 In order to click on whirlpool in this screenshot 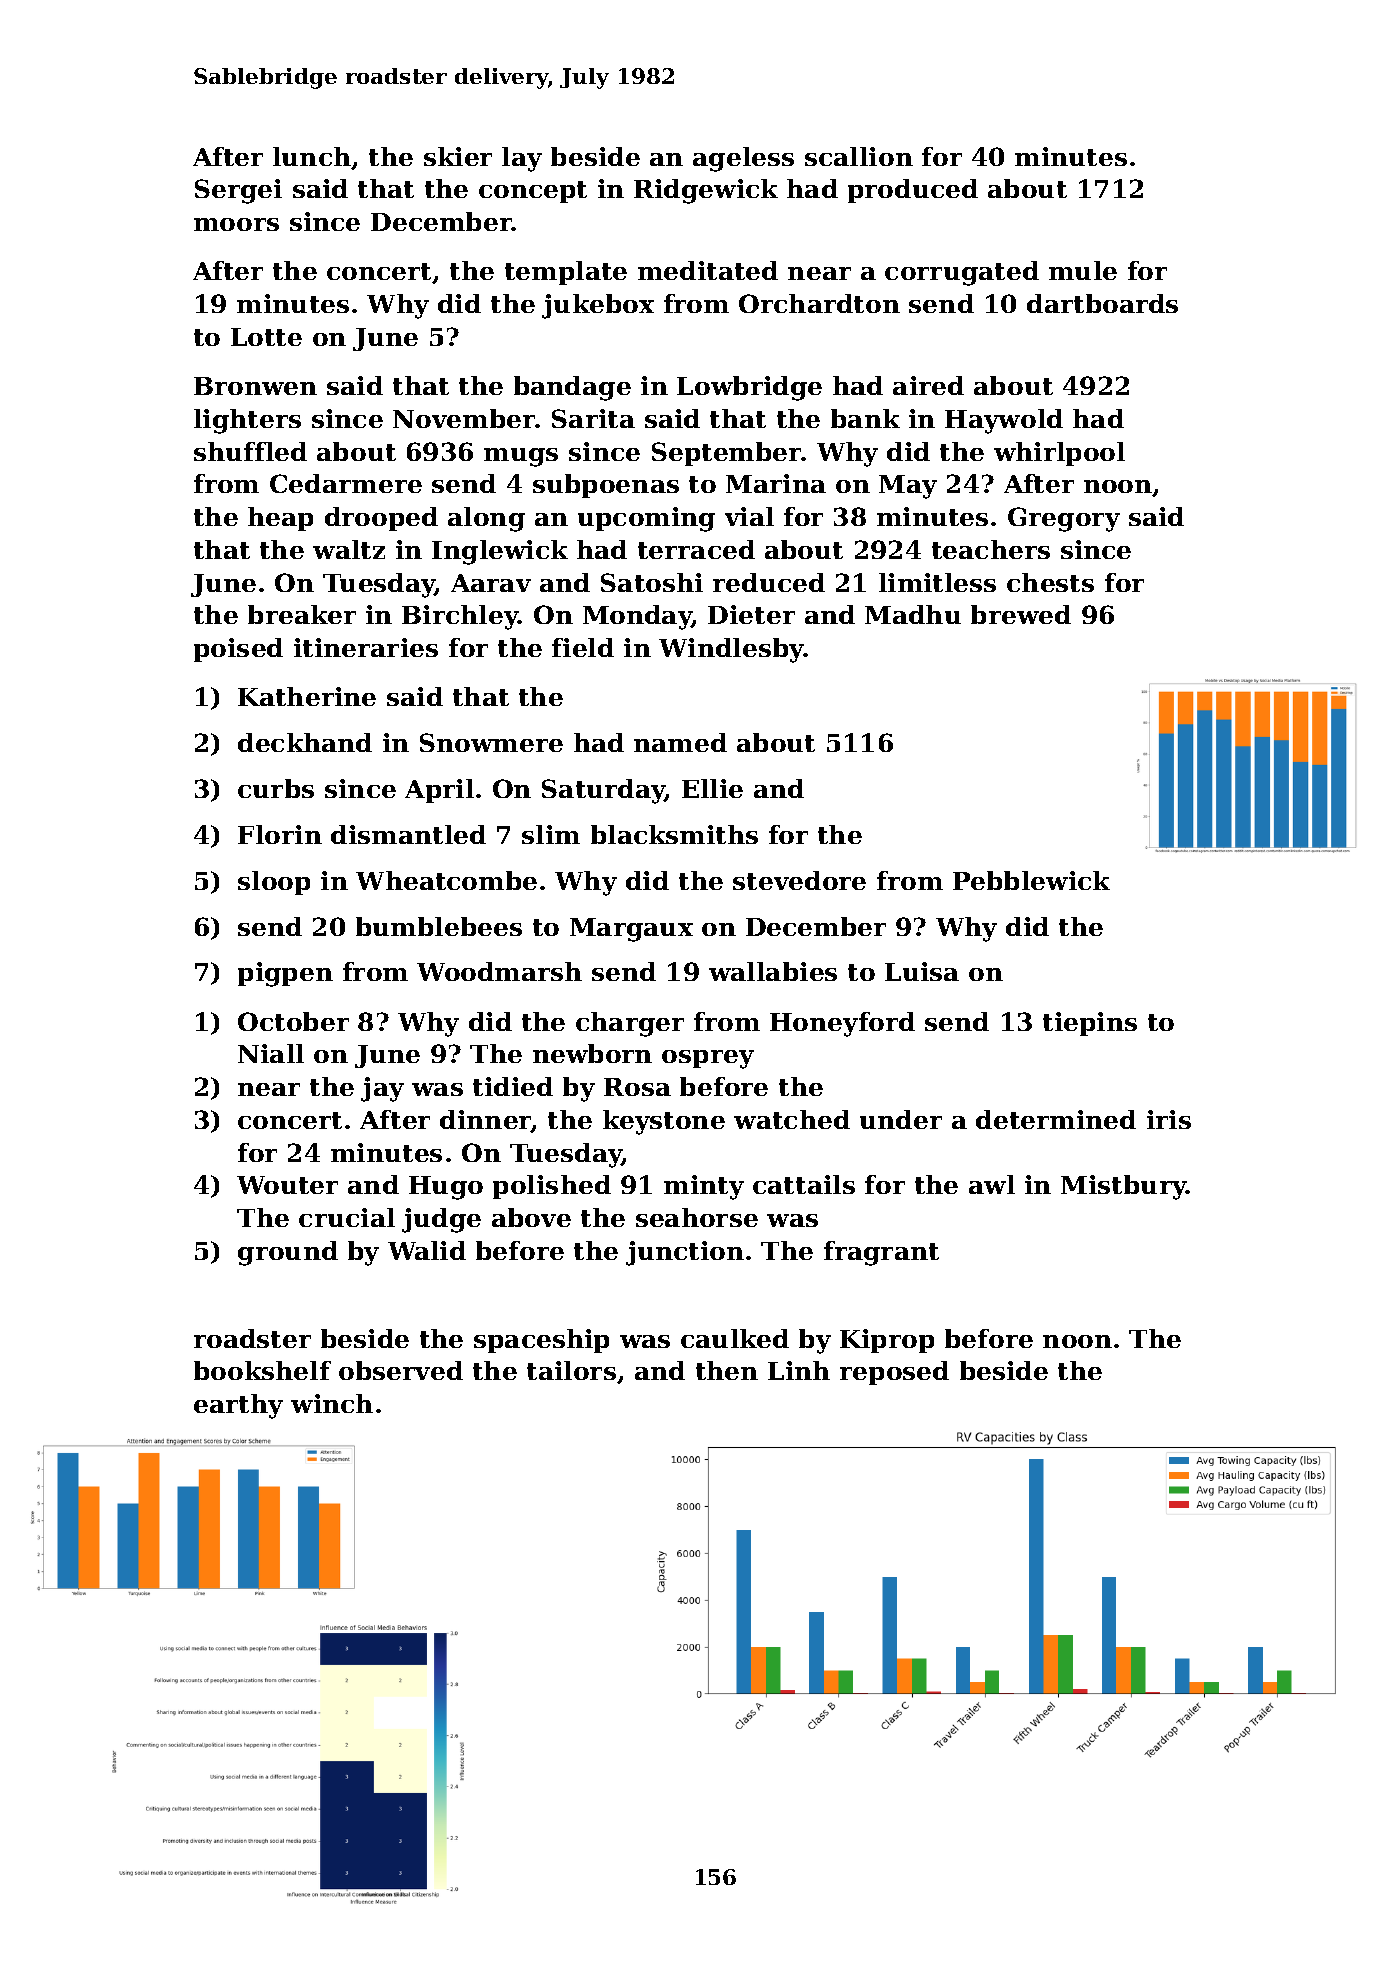, I will do `click(1059, 454)`.
